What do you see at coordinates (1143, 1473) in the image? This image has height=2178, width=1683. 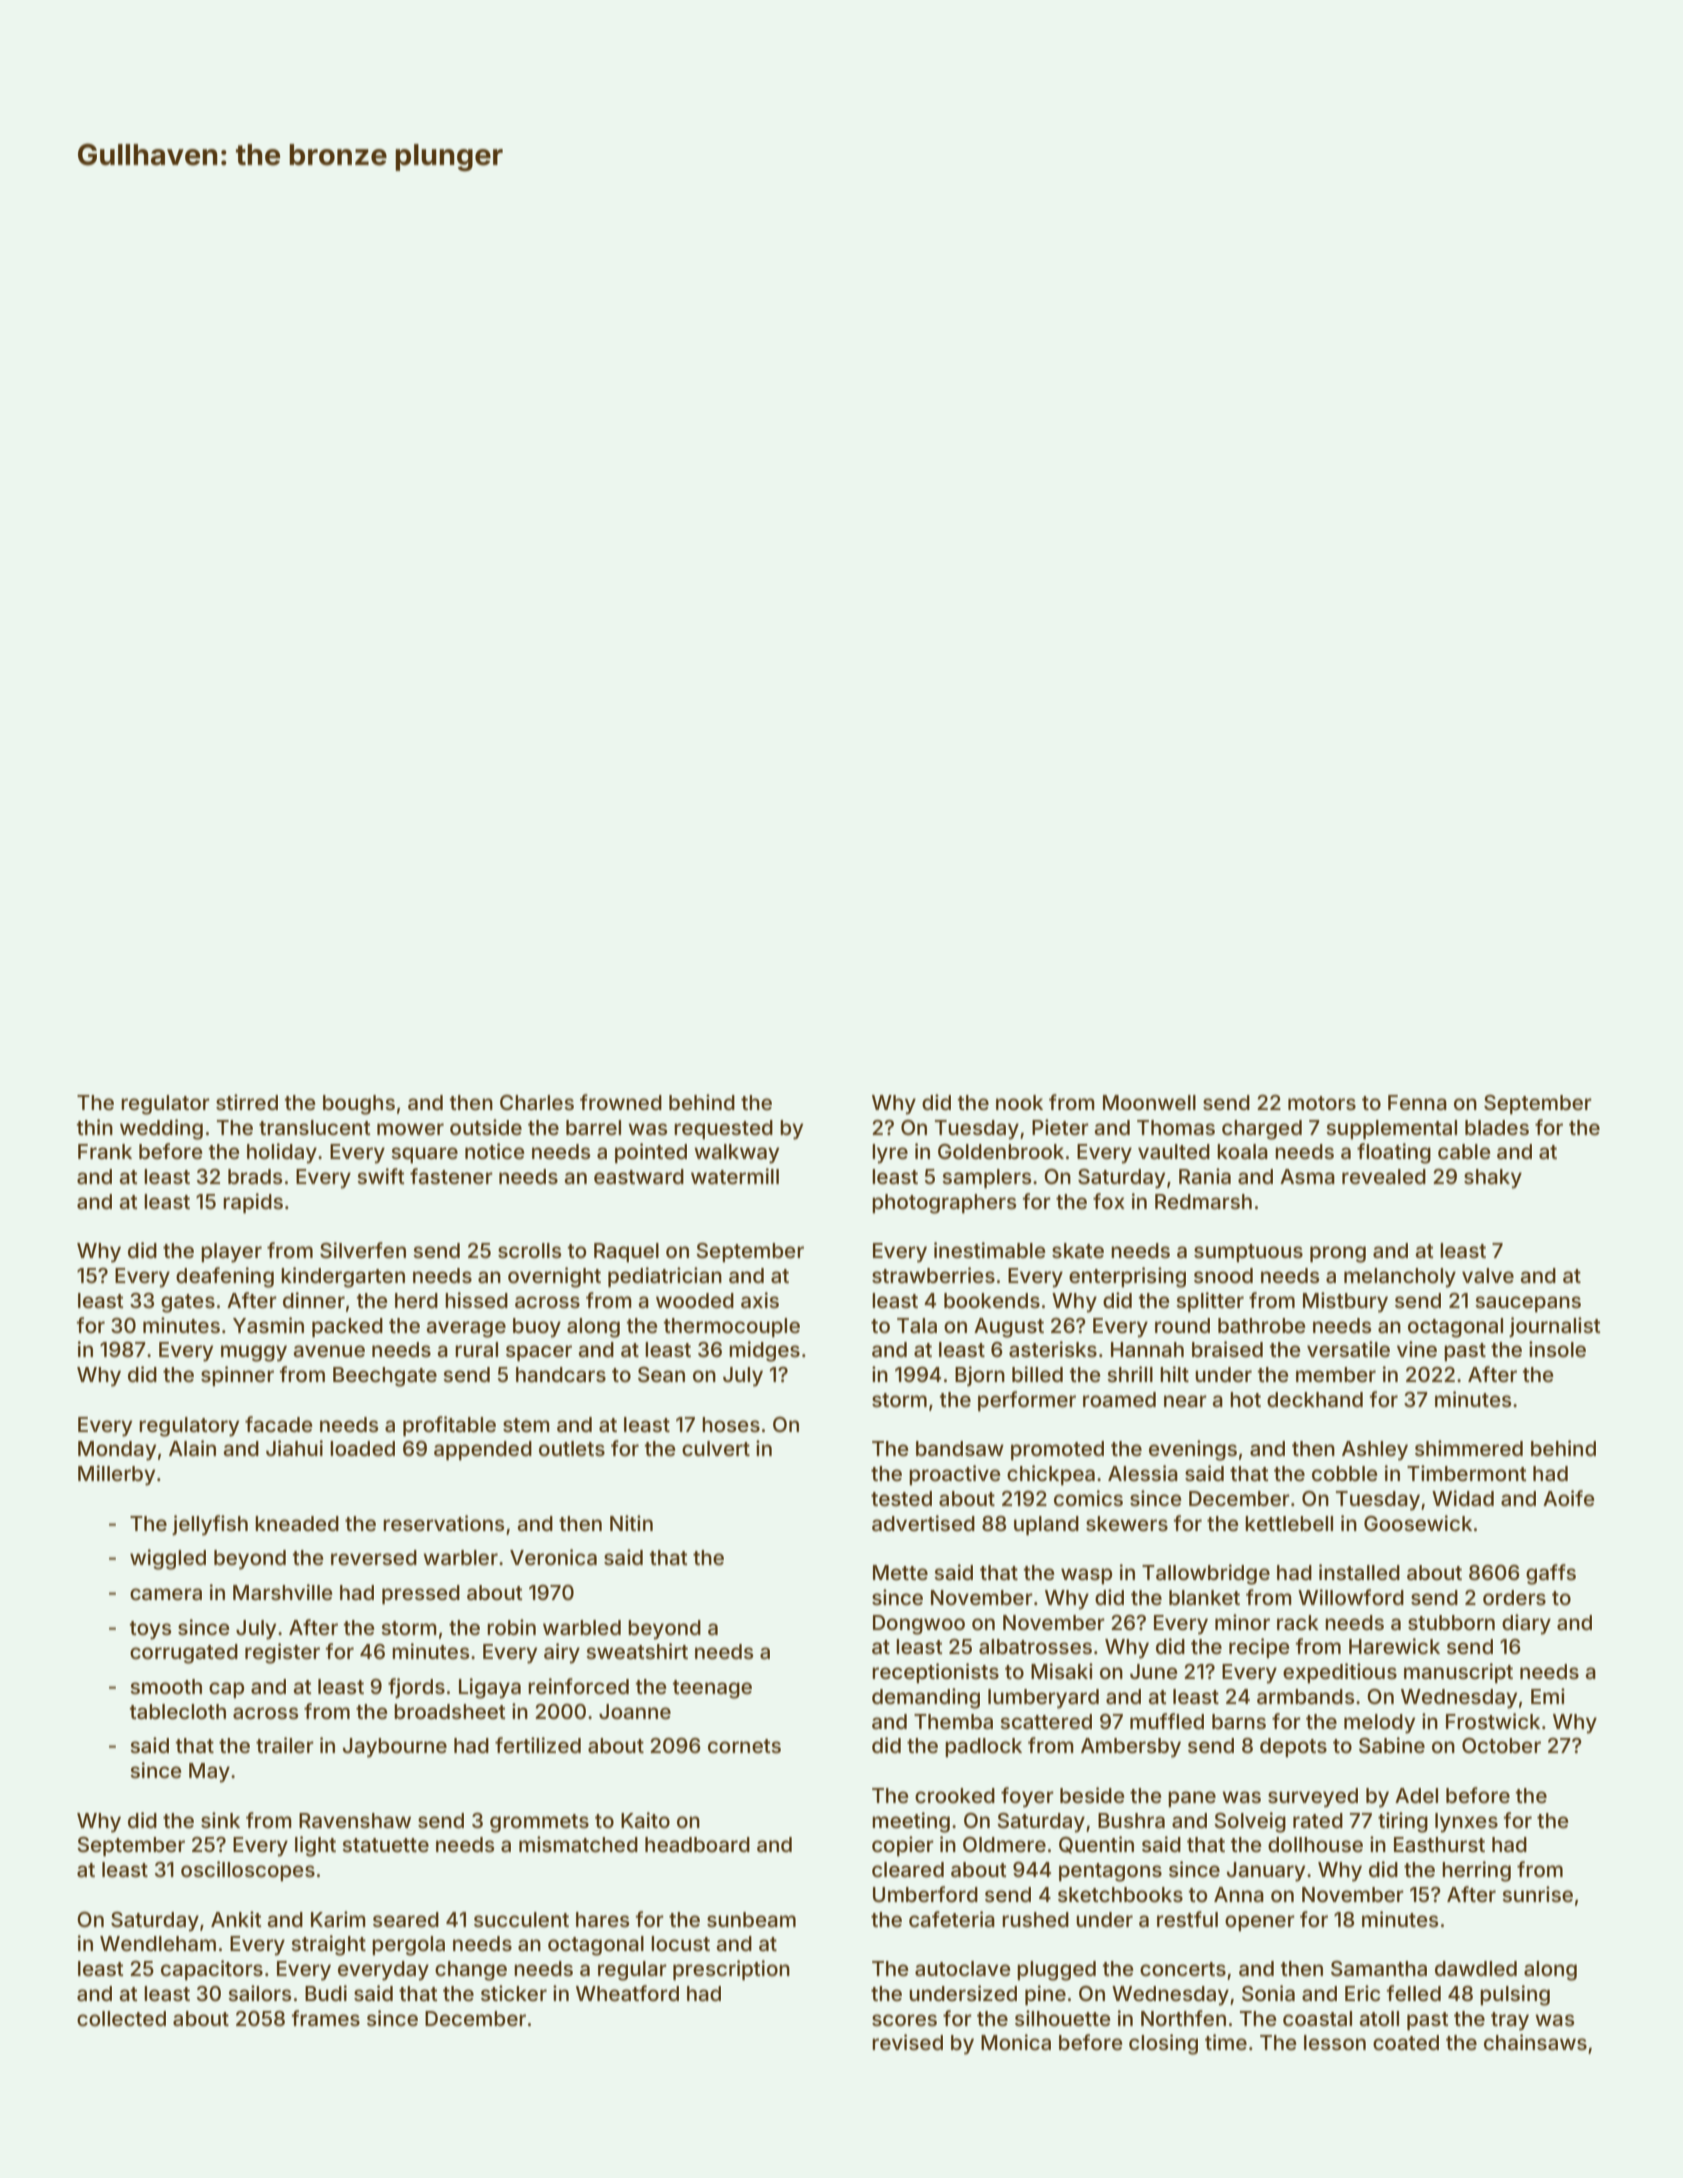 I see `Alessia` at bounding box center [1143, 1473].
